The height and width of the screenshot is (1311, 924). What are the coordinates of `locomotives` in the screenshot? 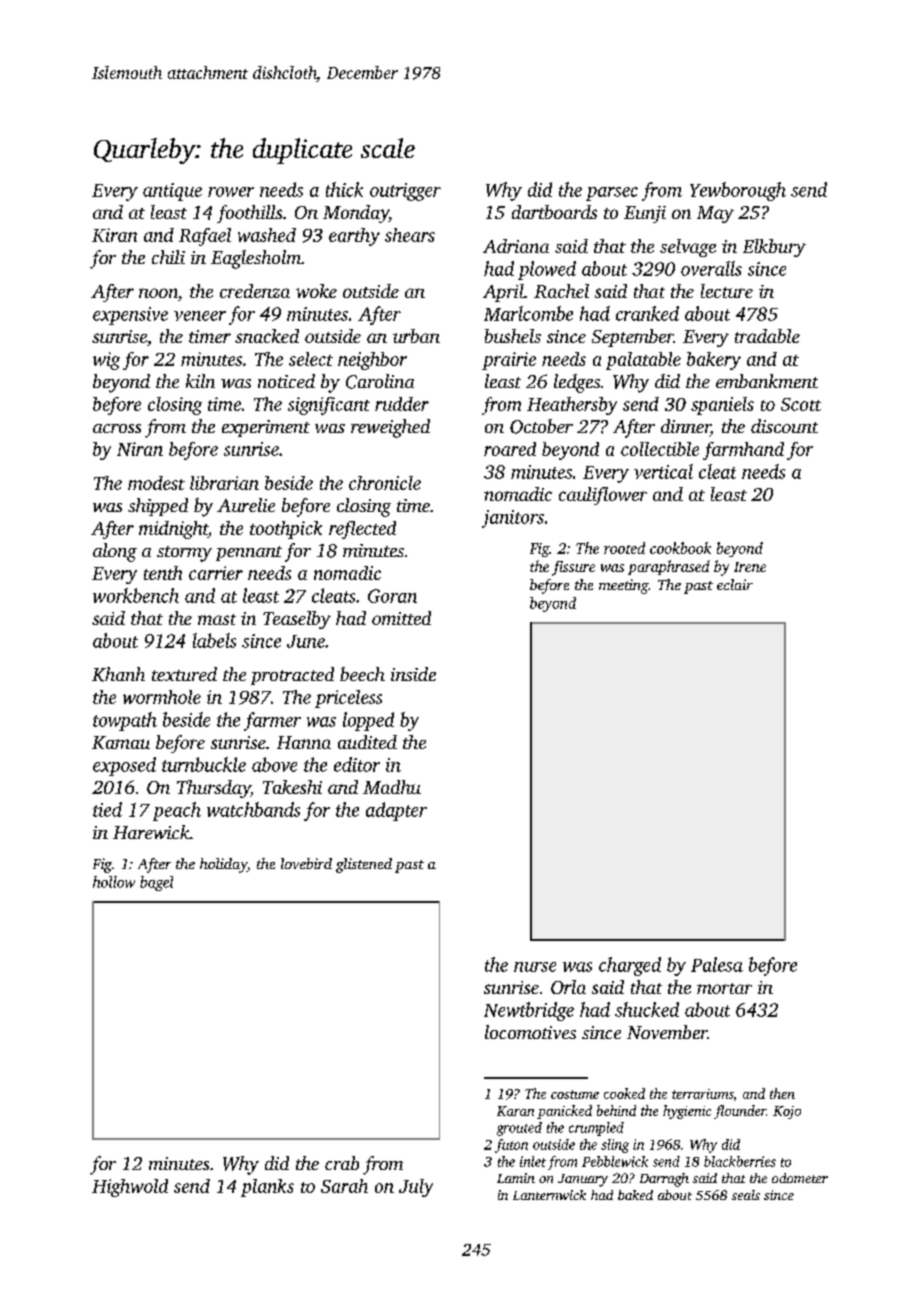 It's located at (530, 1032).
